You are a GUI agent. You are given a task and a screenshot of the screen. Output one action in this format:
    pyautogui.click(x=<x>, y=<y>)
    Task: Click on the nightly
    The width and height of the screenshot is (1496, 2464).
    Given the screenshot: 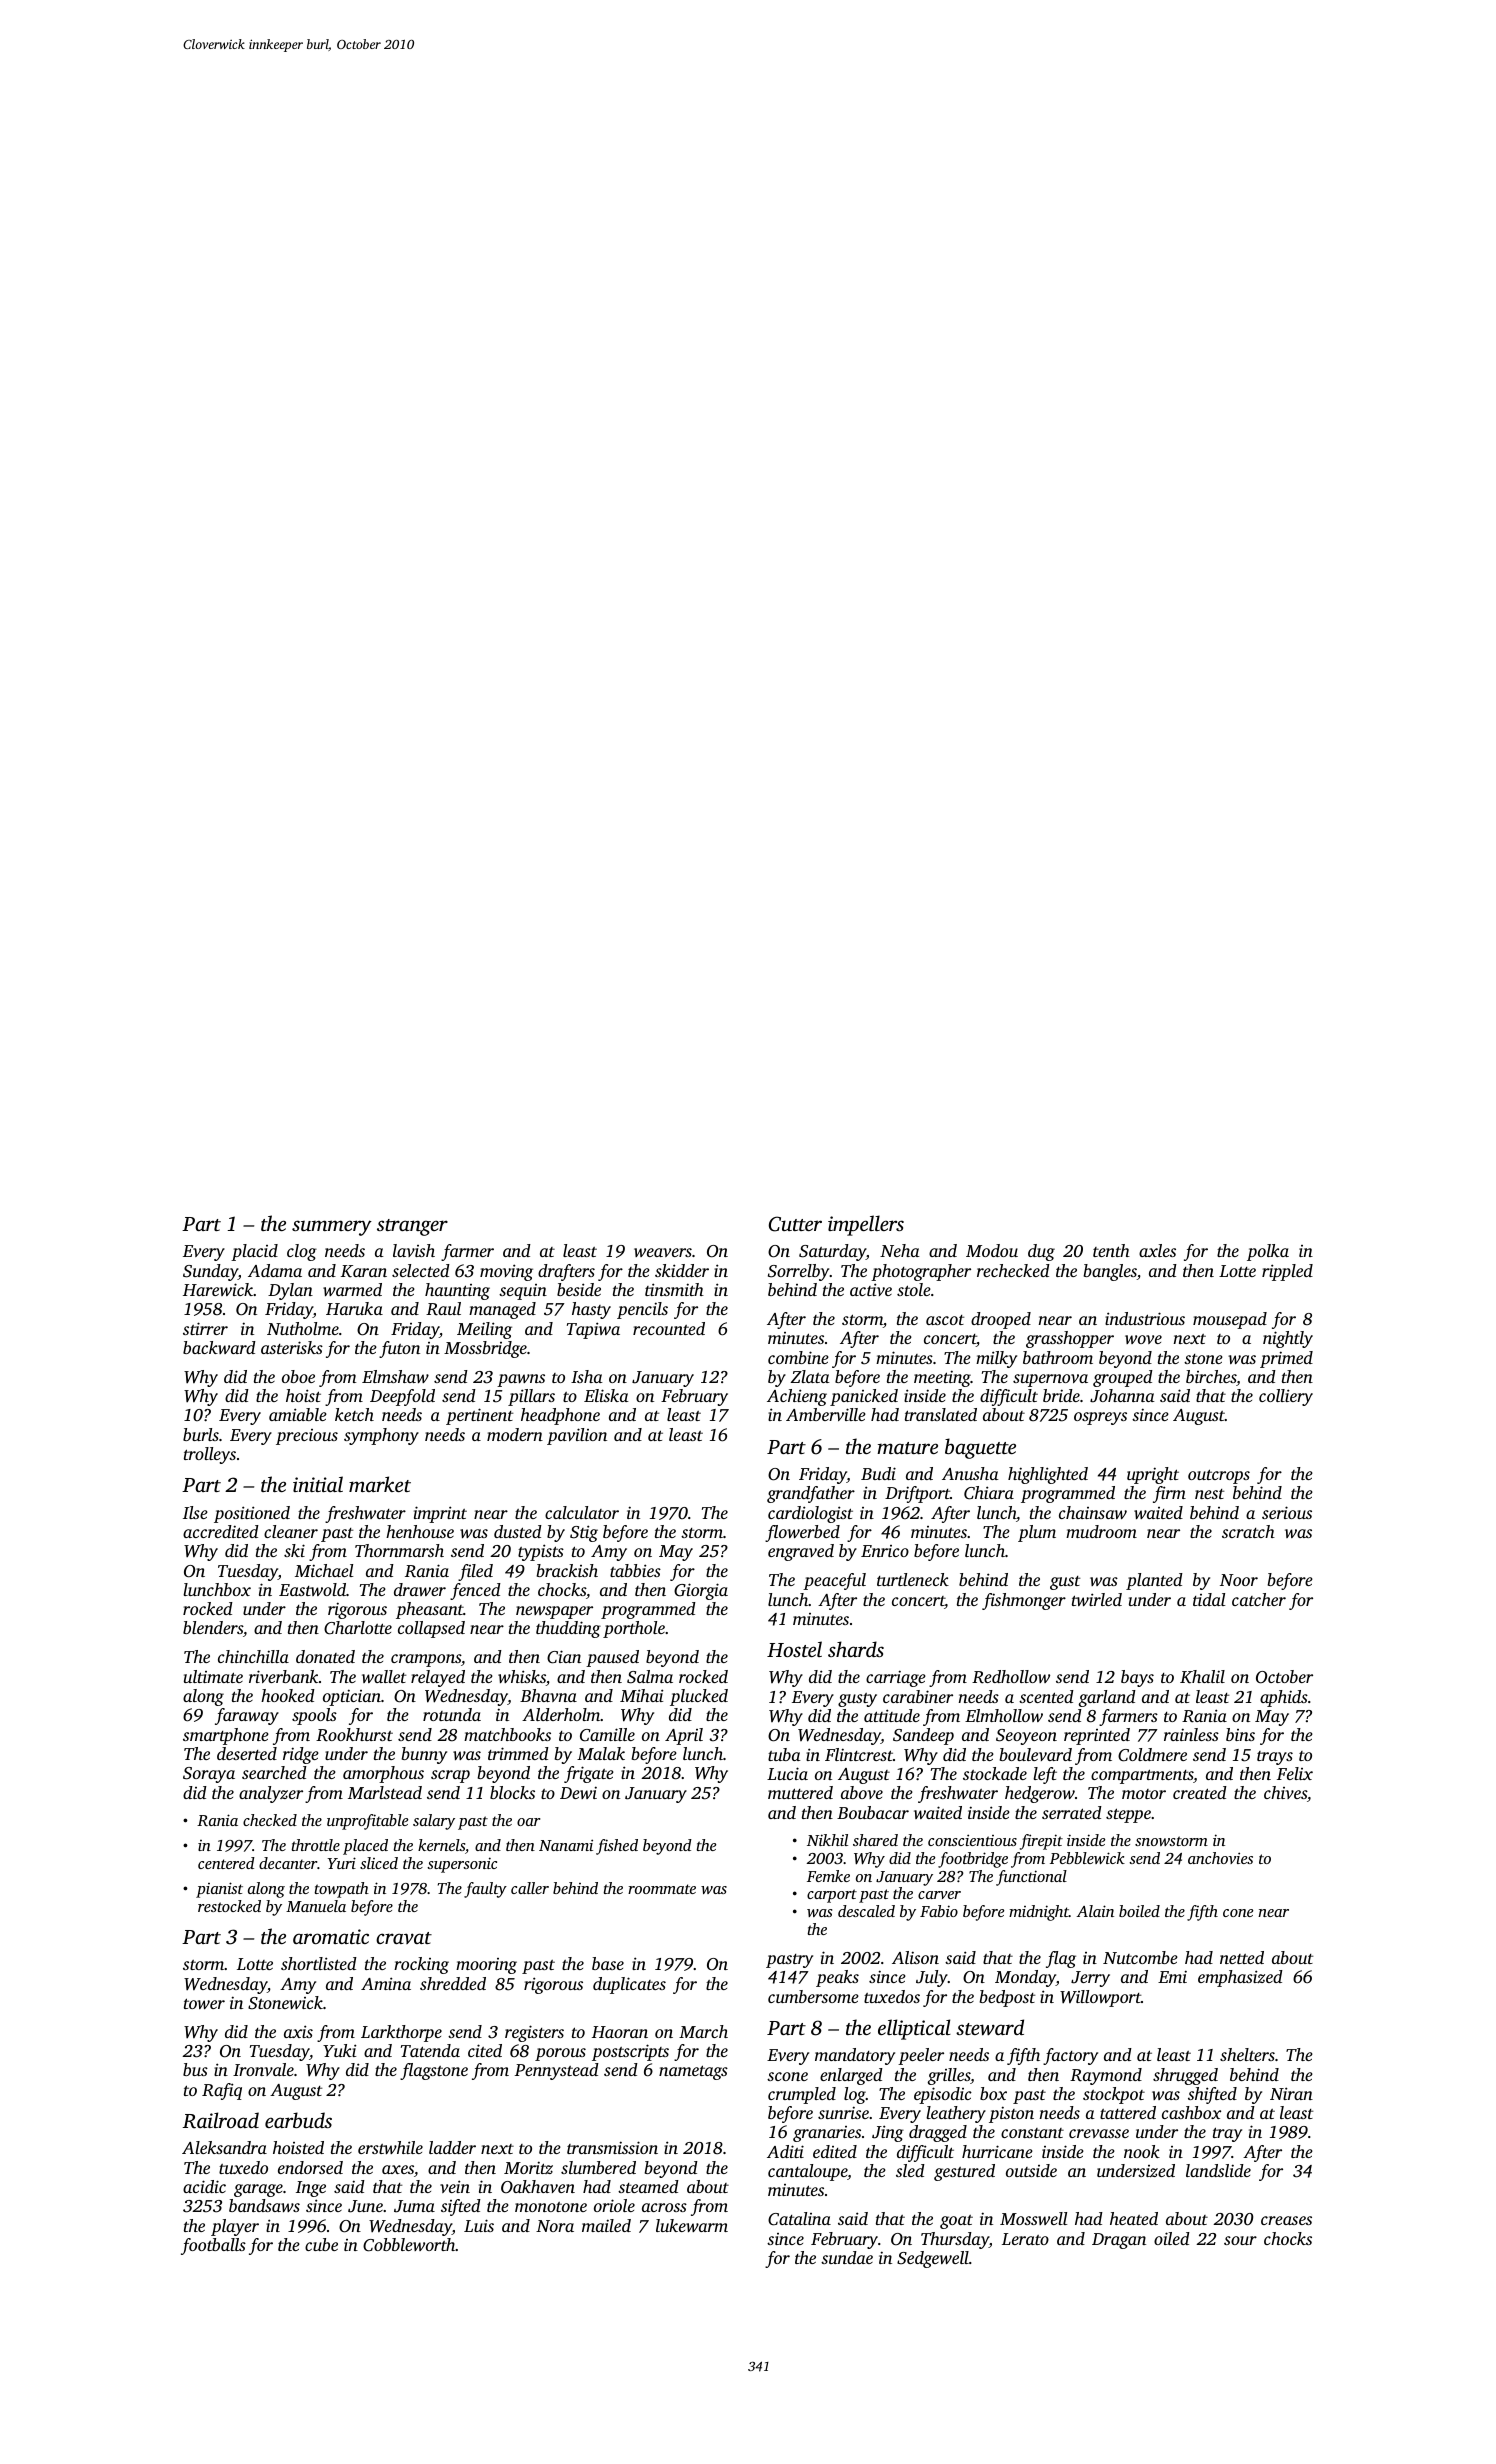 What is the action you would take?
    pyautogui.click(x=1288, y=1339)
